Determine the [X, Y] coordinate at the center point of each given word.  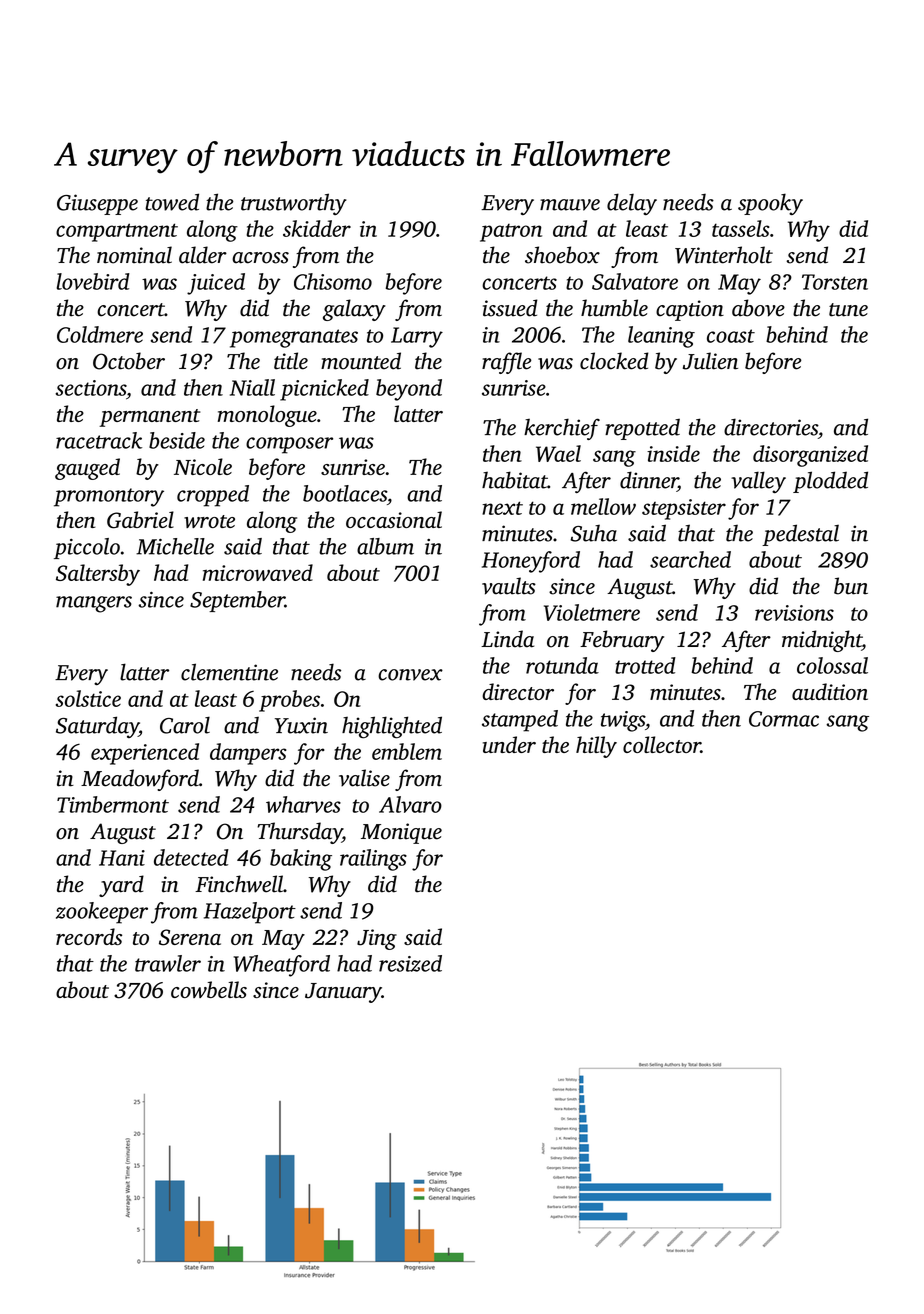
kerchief [562, 429]
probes [289, 701]
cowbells [209, 989]
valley [758, 482]
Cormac [784, 719]
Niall [252, 387]
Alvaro [410, 804]
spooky [770, 204]
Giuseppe [97, 204]
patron [511, 233]
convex [410, 675]
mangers [94, 604]
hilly [596, 747]
